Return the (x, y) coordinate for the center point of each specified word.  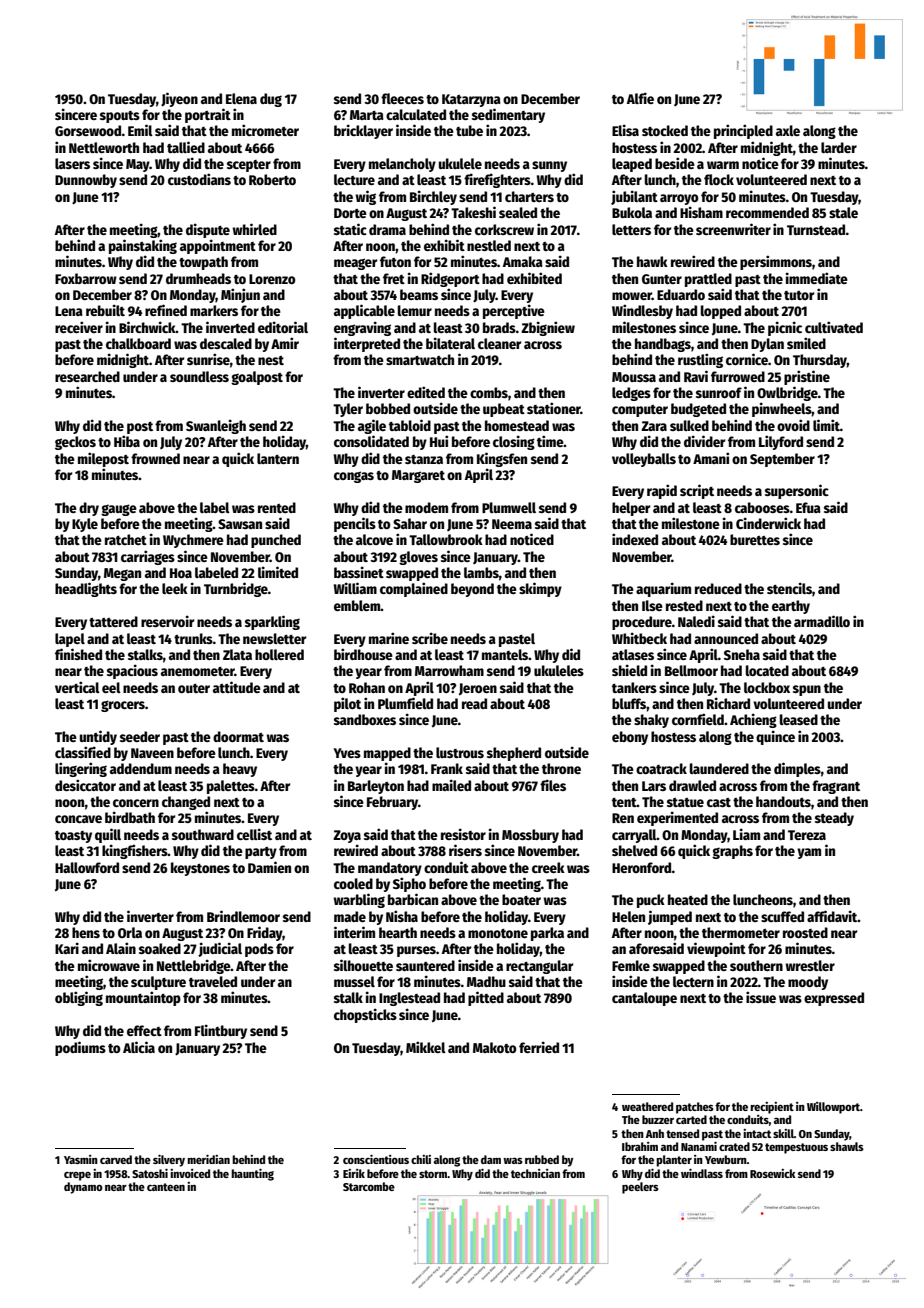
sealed (518, 212)
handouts (783, 801)
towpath (203, 263)
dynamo (83, 1188)
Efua (808, 507)
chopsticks (365, 1015)
